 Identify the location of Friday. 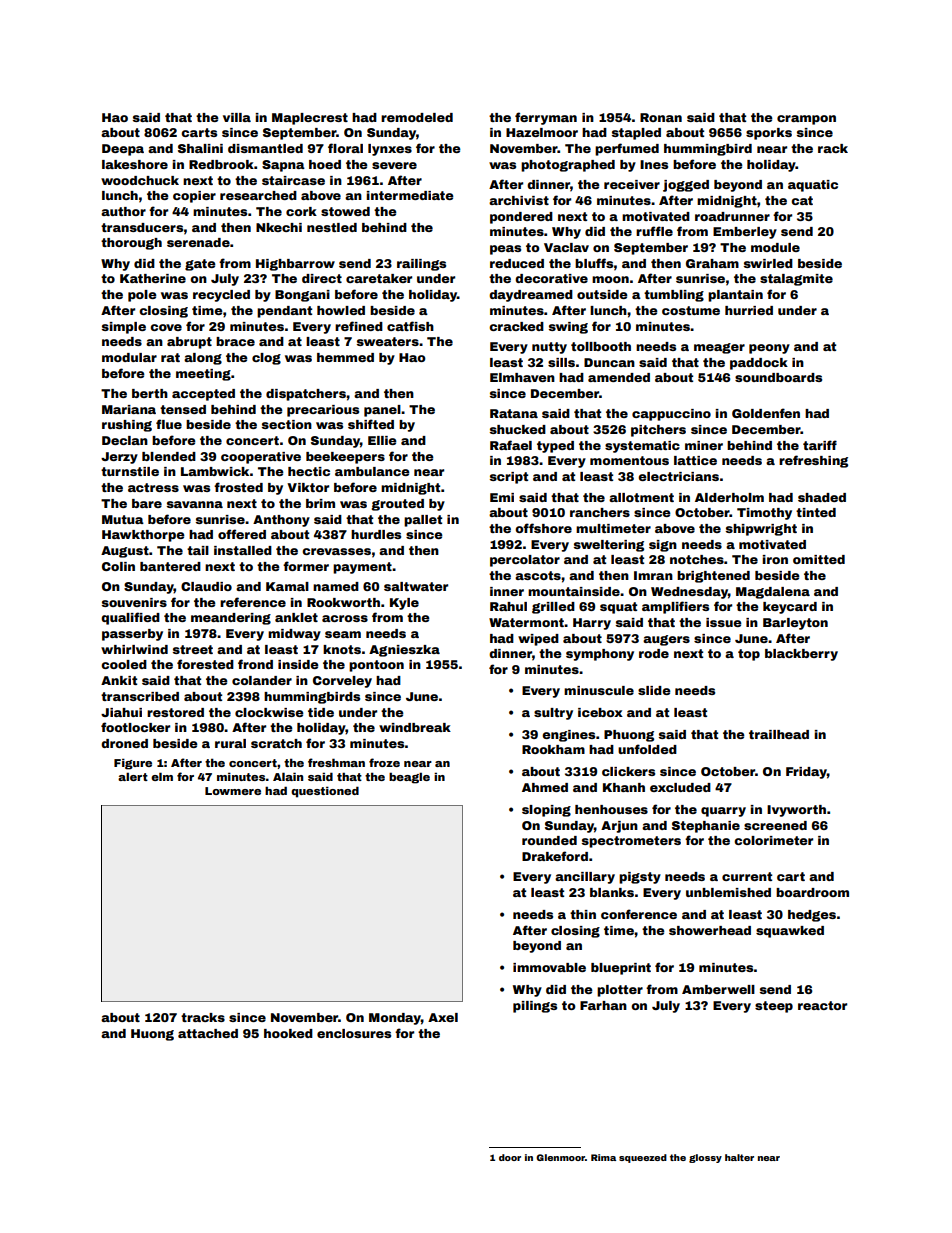
(806, 773).
